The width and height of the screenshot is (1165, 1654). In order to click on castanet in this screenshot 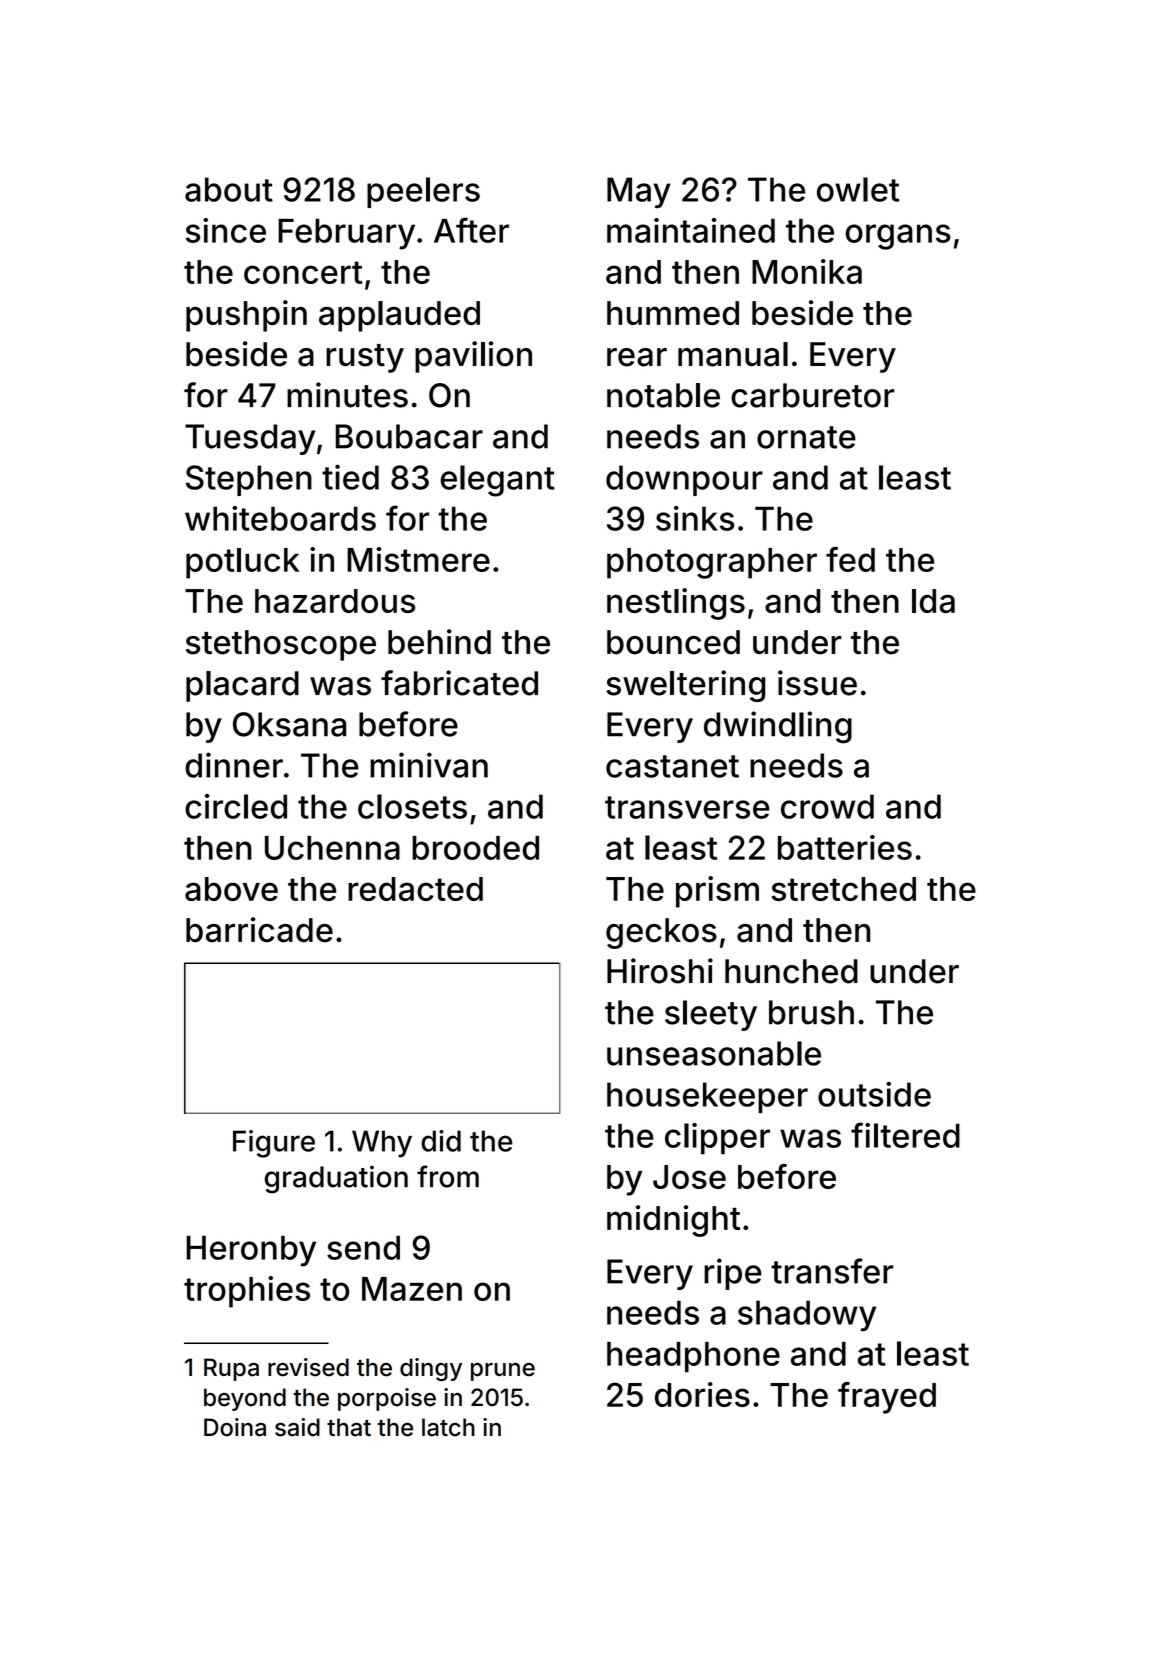, I will do `click(672, 766)`.
